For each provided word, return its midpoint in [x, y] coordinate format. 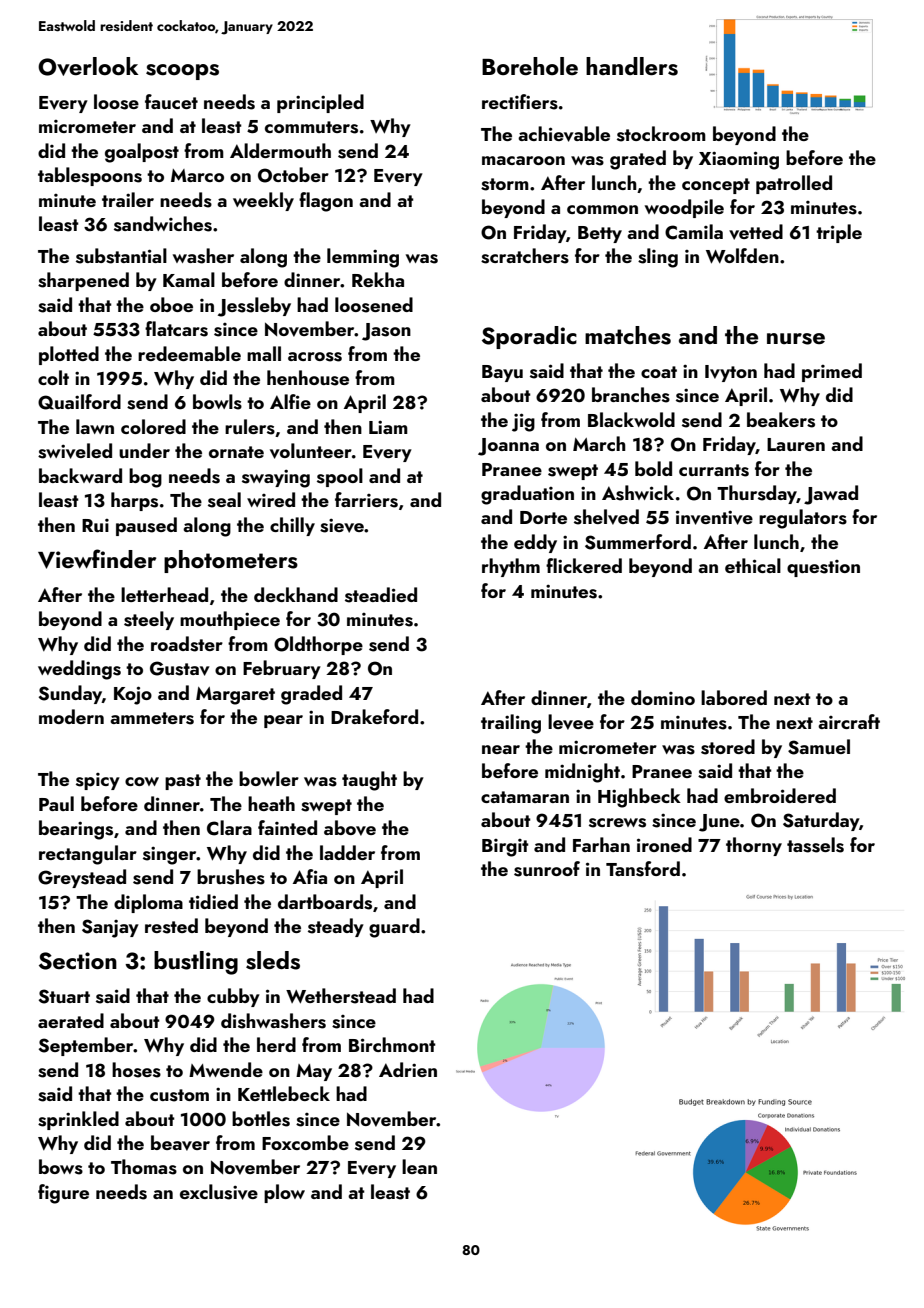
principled [320, 103]
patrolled [794, 184]
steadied [381, 595]
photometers [231, 561]
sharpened [83, 281]
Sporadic [529, 337]
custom [179, 1095]
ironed [664, 844]
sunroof [547, 869]
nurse [796, 339]
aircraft [849, 721]
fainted [287, 827]
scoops [182, 72]
